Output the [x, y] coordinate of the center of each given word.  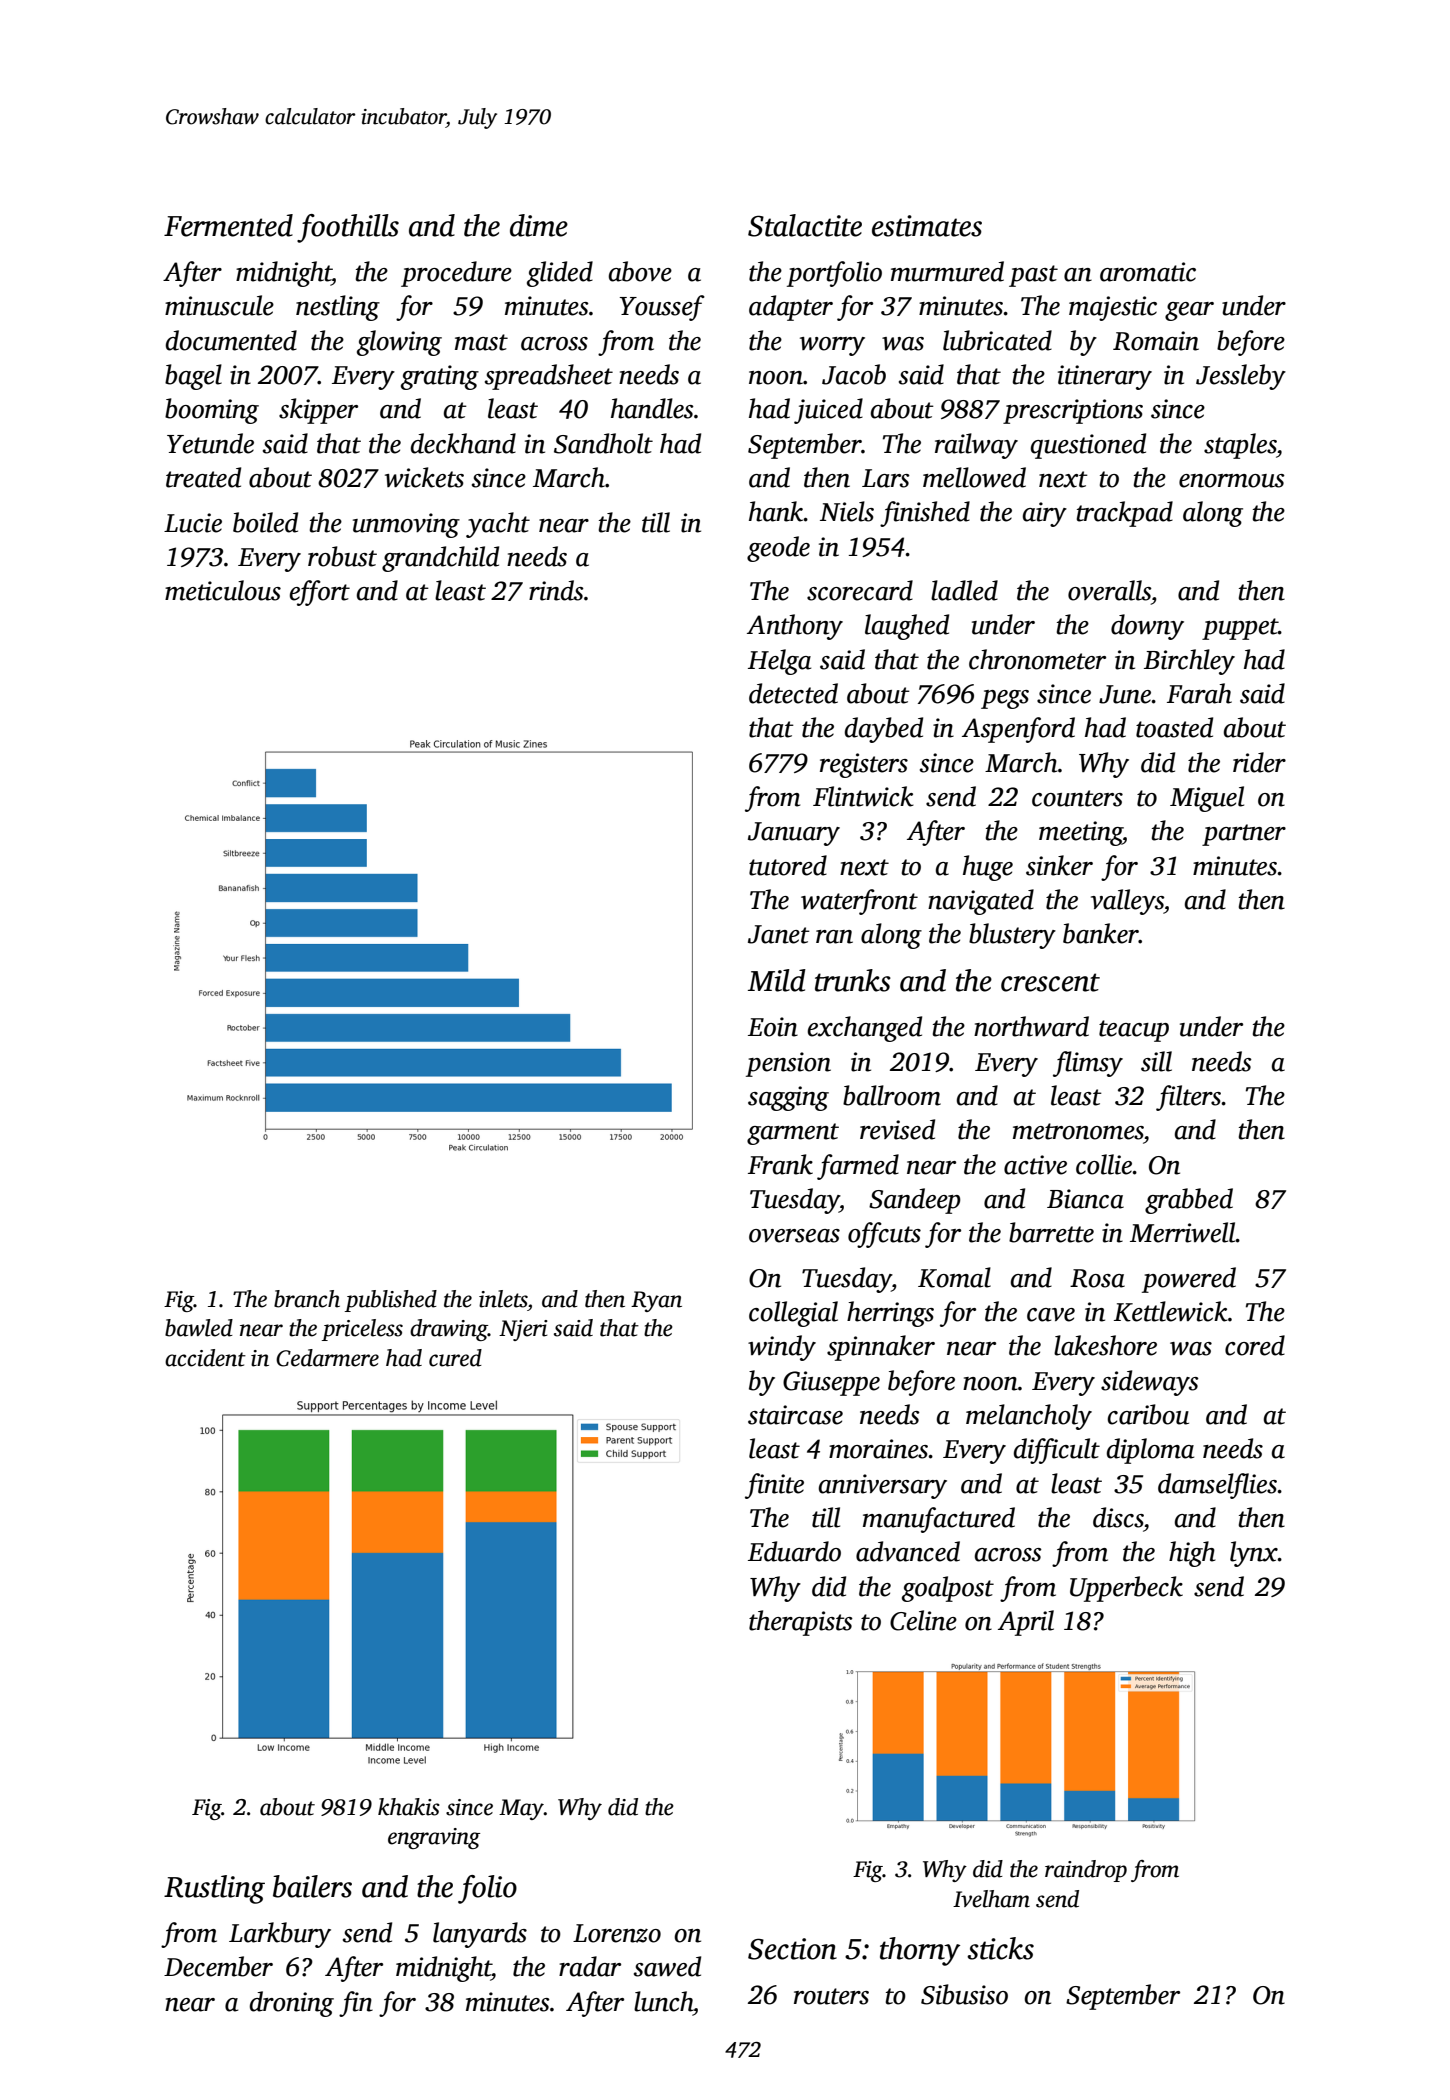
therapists [801, 1623]
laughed [907, 627]
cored [1255, 1345]
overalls [1109, 590]
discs [1118, 1517]
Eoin [773, 1027]
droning [292, 2004]
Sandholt [603, 443]
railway [976, 446]
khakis [409, 1807]
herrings [890, 1314]
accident [205, 1358]
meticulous [223, 590]
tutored [788, 865]
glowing [399, 343]
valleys [1127, 902]
